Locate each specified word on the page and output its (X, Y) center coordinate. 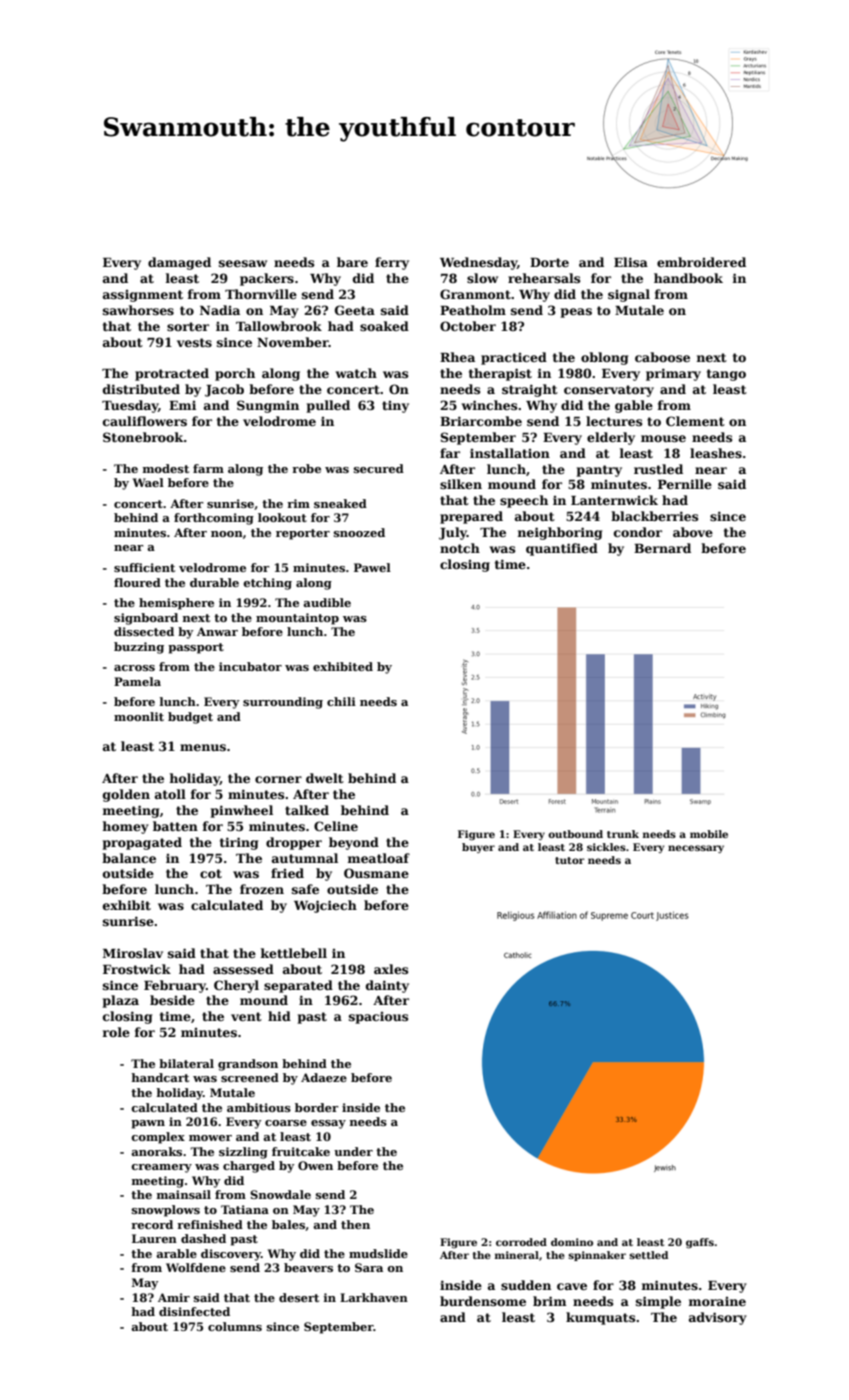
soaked (384, 326)
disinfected (194, 1311)
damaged (179, 263)
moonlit (139, 716)
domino (572, 1242)
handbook (688, 278)
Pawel (372, 567)
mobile (709, 834)
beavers (308, 1267)
